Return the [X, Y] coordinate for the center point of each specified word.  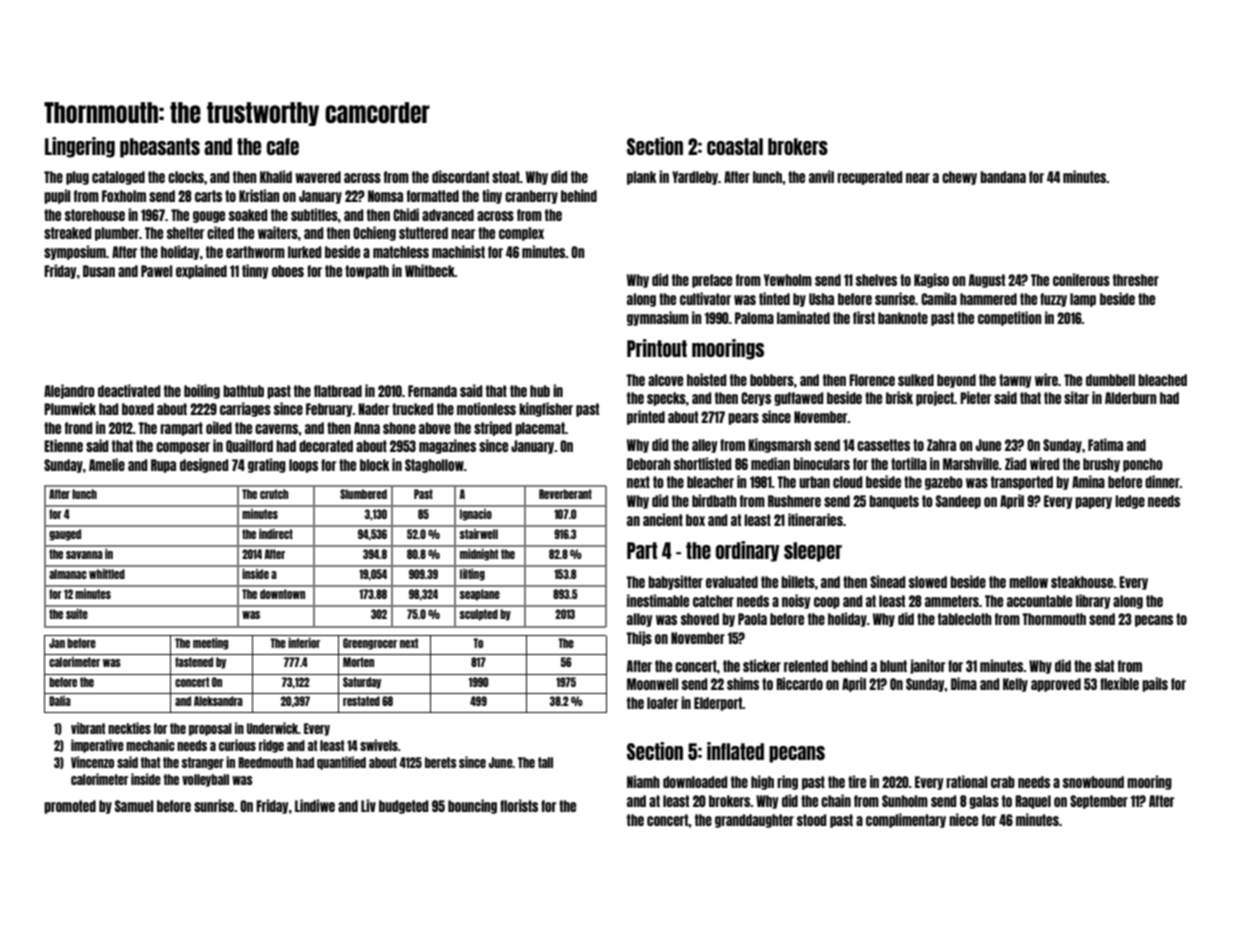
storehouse [95, 215]
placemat [540, 429]
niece [963, 819]
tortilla [909, 463]
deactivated [129, 390]
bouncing [472, 806]
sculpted [479, 615]
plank [642, 178]
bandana [1003, 177]
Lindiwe [315, 805]
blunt [893, 666]
